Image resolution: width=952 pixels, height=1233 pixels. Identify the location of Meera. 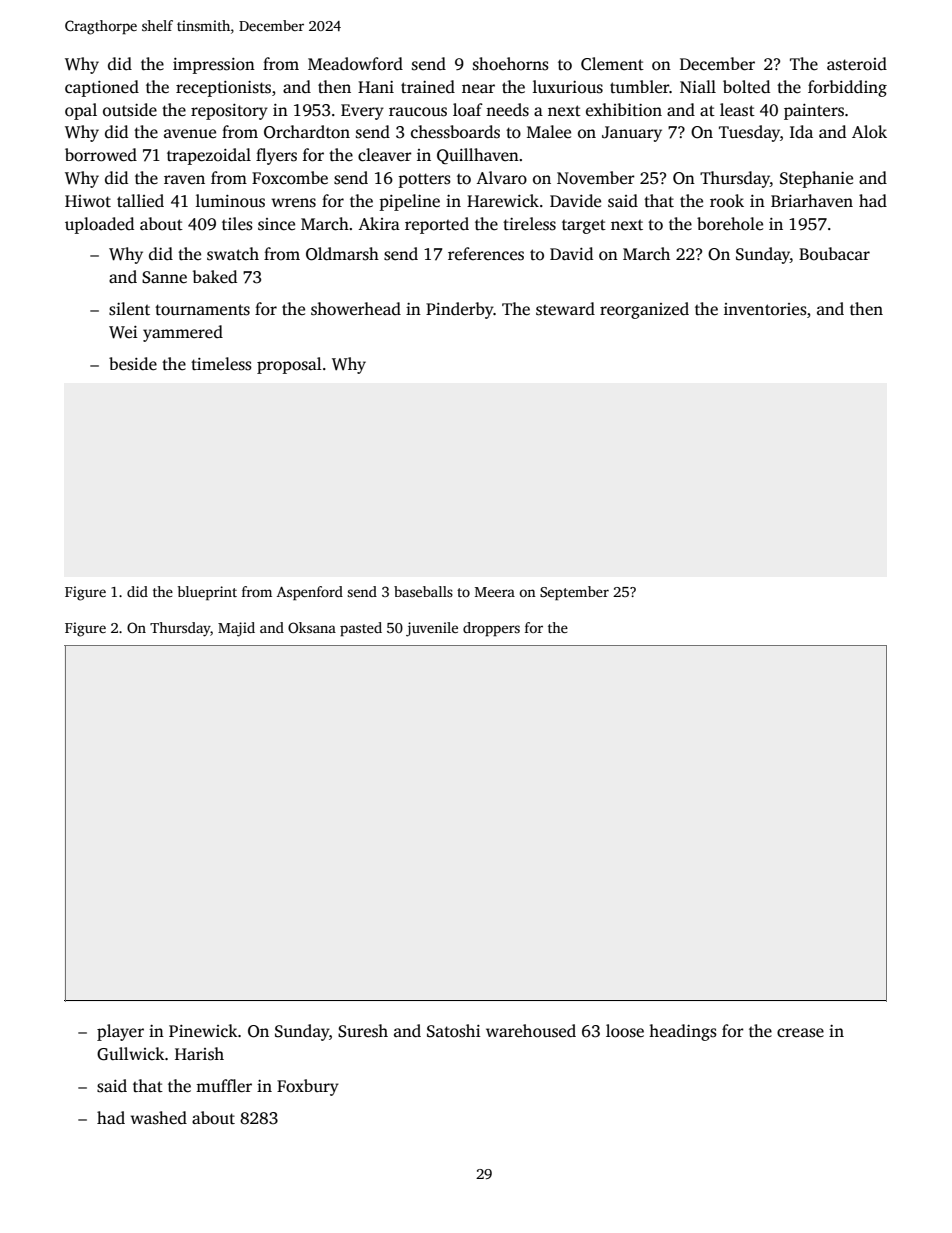
(495, 592).
